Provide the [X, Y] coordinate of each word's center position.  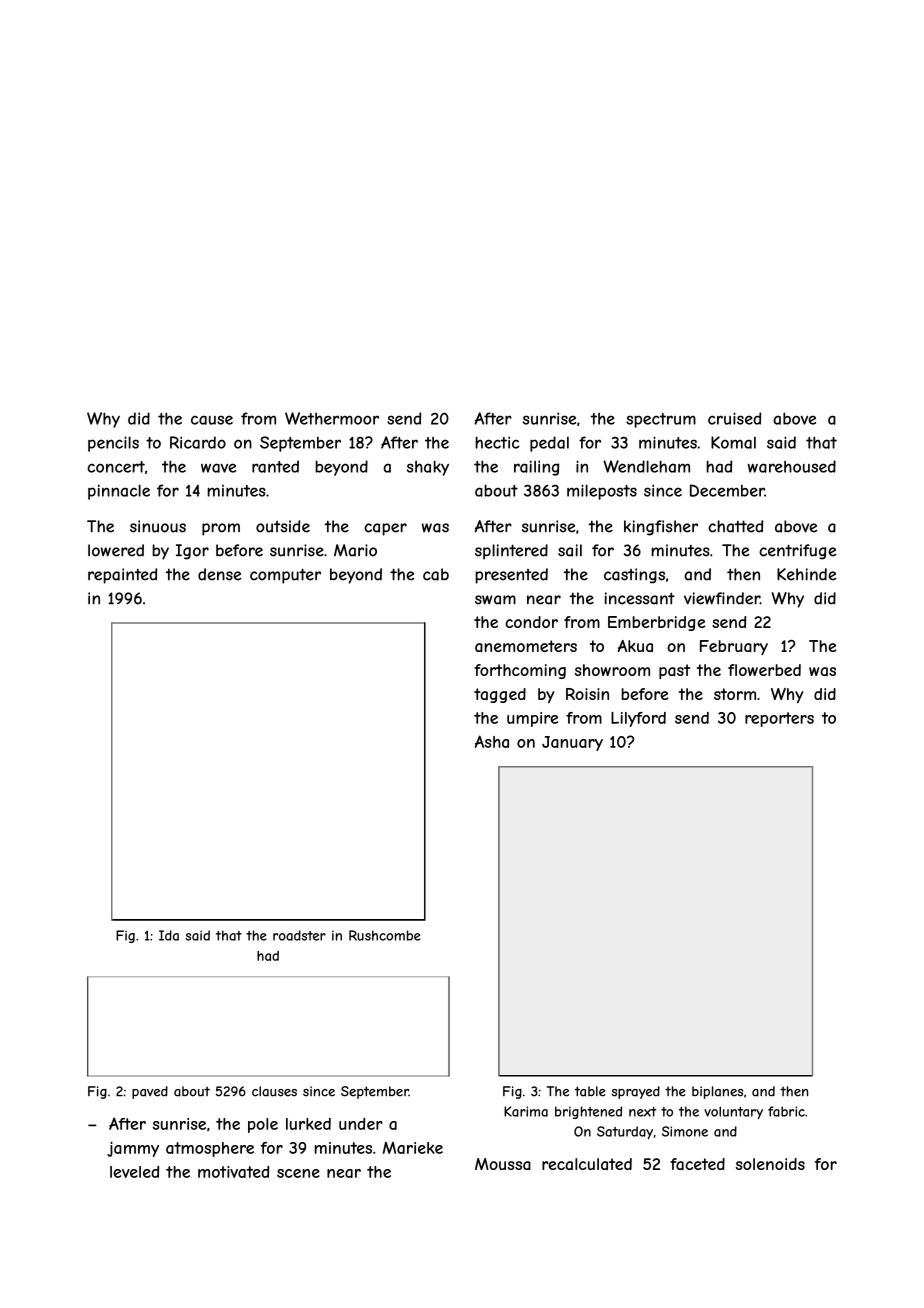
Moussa [503, 1164]
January [572, 743]
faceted [697, 1164]
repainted [122, 576]
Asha [492, 741]
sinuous [158, 526]
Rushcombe [384, 935]
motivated [233, 1172]
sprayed [635, 1092]
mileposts [602, 492]
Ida [169, 935]
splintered [511, 552]
